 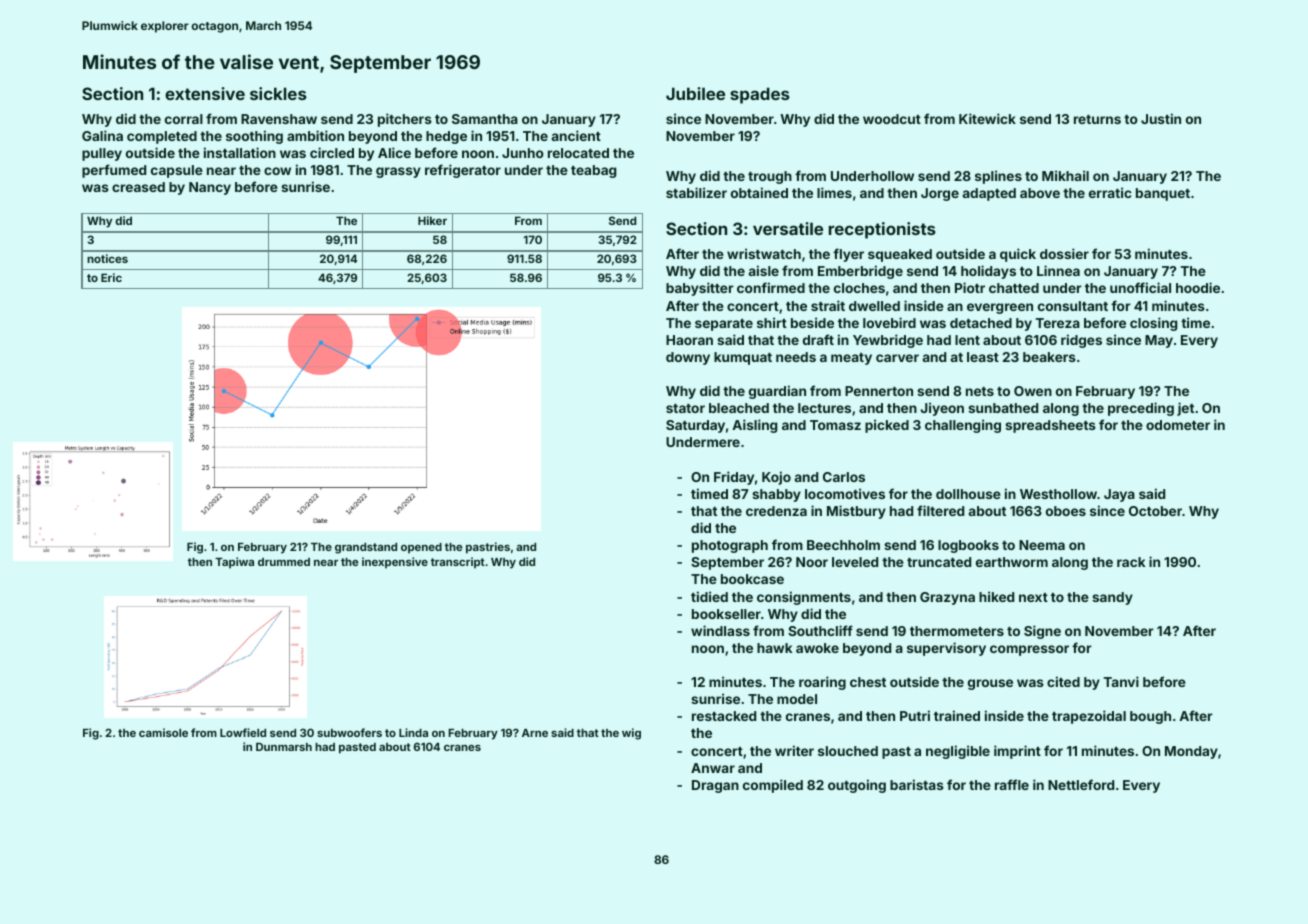 What do you see at coordinates (234, 563) in the page?
I see `Tapiwa` at bounding box center [234, 563].
